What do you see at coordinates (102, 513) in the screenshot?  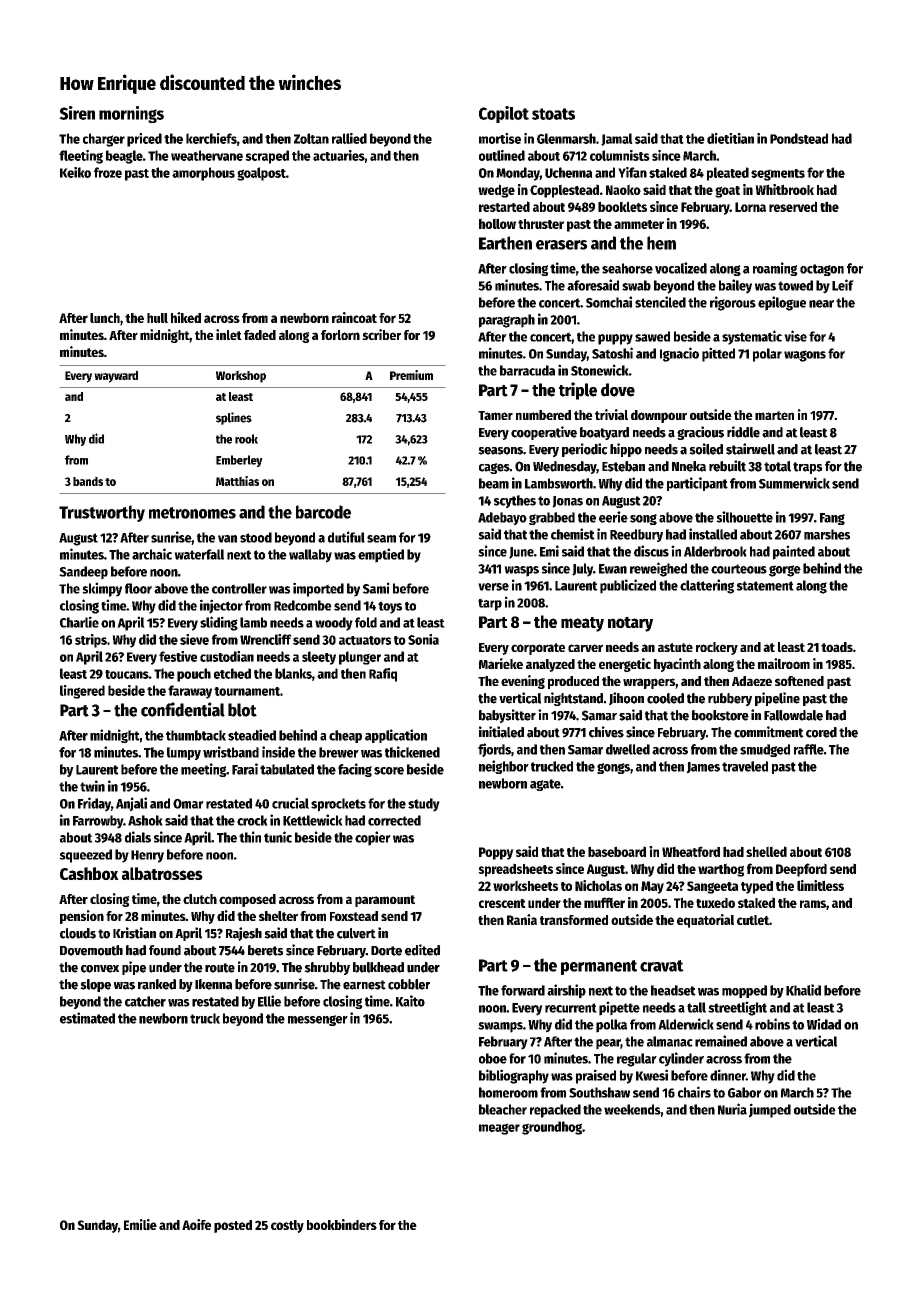 I see `Trustworthy` at bounding box center [102, 513].
